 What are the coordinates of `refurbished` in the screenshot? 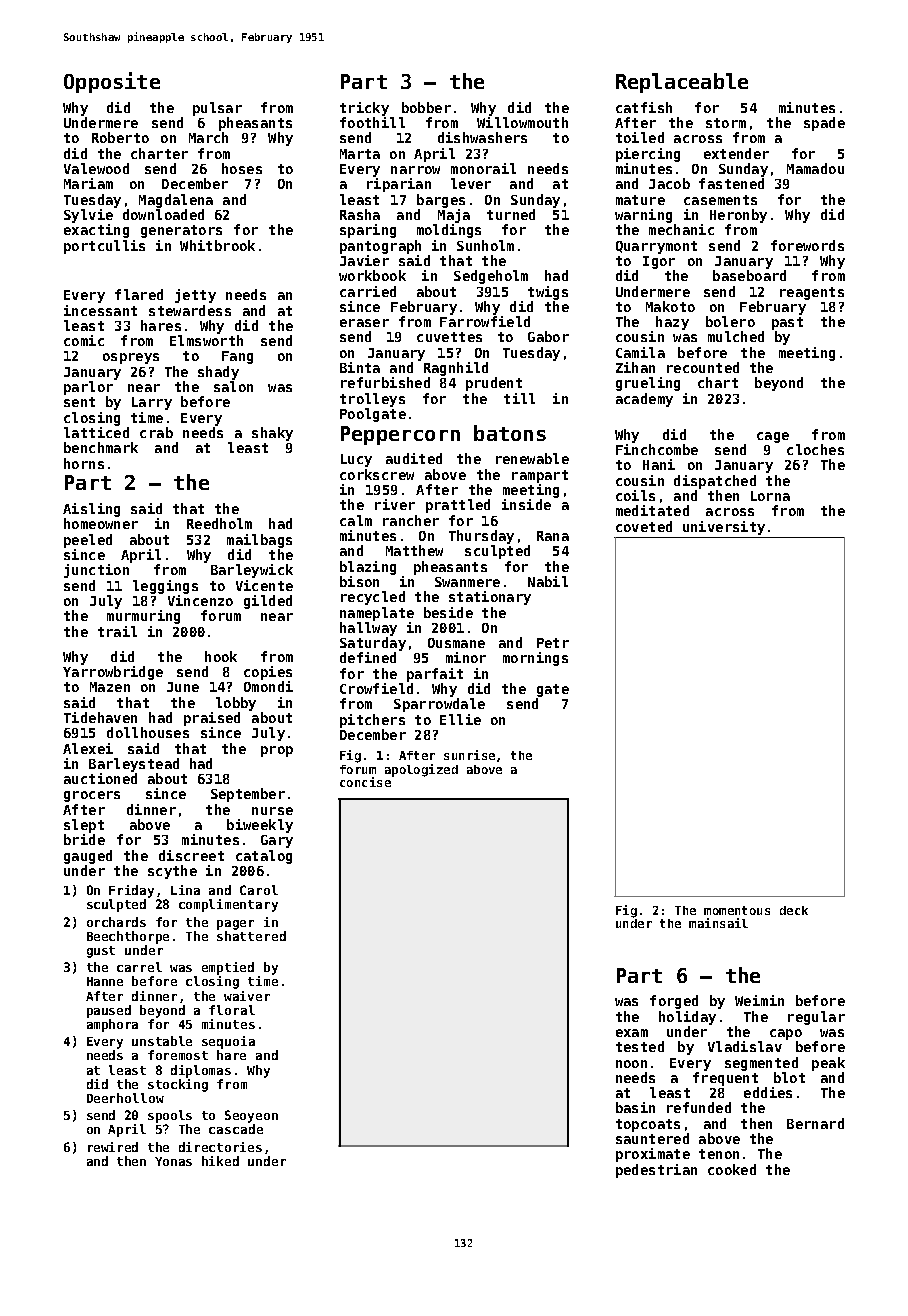 It's located at (385, 382).
